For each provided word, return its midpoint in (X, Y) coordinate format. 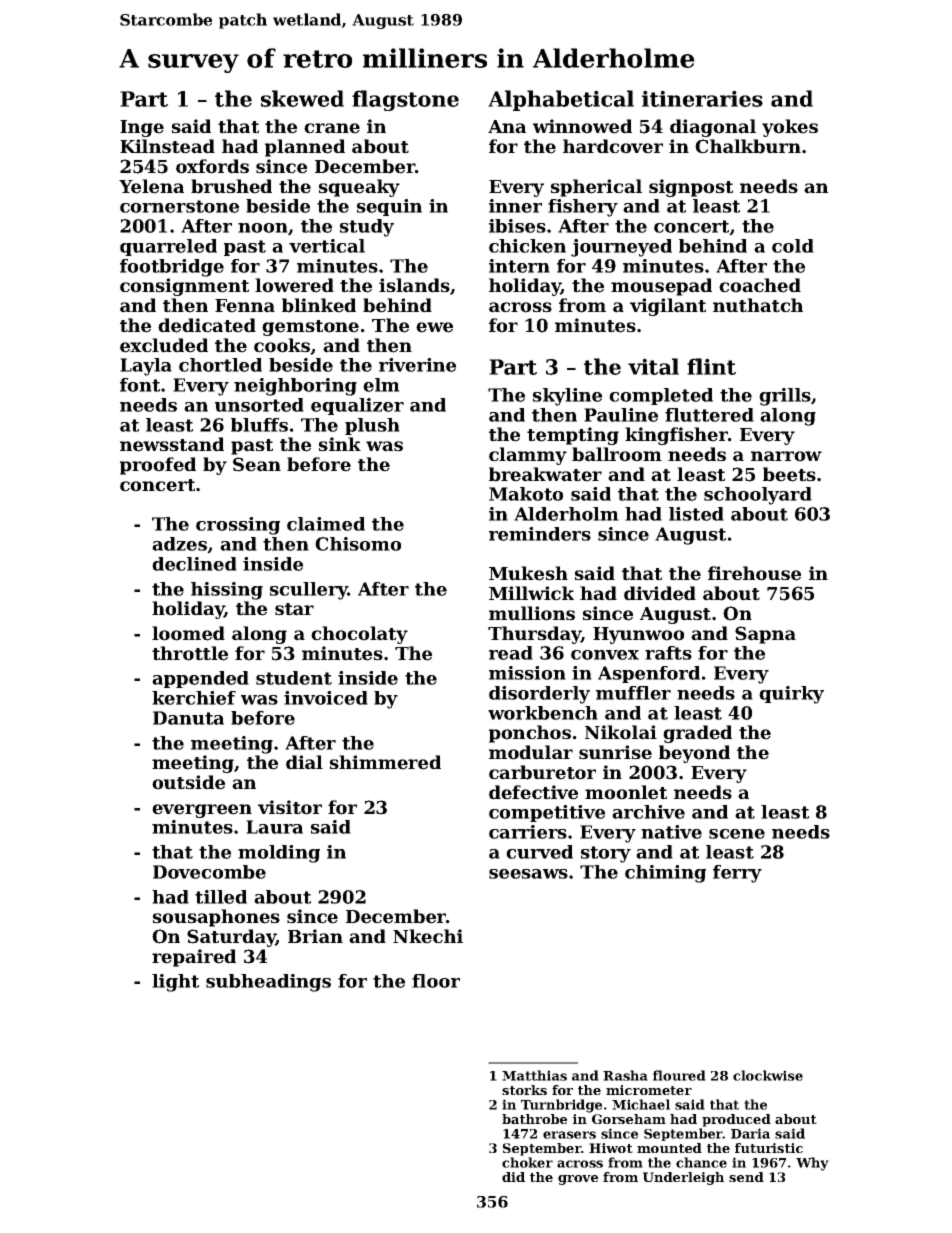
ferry (737, 874)
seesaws (528, 874)
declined (194, 564)
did (513, 1177)
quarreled (168, 247)
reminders (540, 534)
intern (519, 266)
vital (653, 366)
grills (785, 397)
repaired (194, 958)
